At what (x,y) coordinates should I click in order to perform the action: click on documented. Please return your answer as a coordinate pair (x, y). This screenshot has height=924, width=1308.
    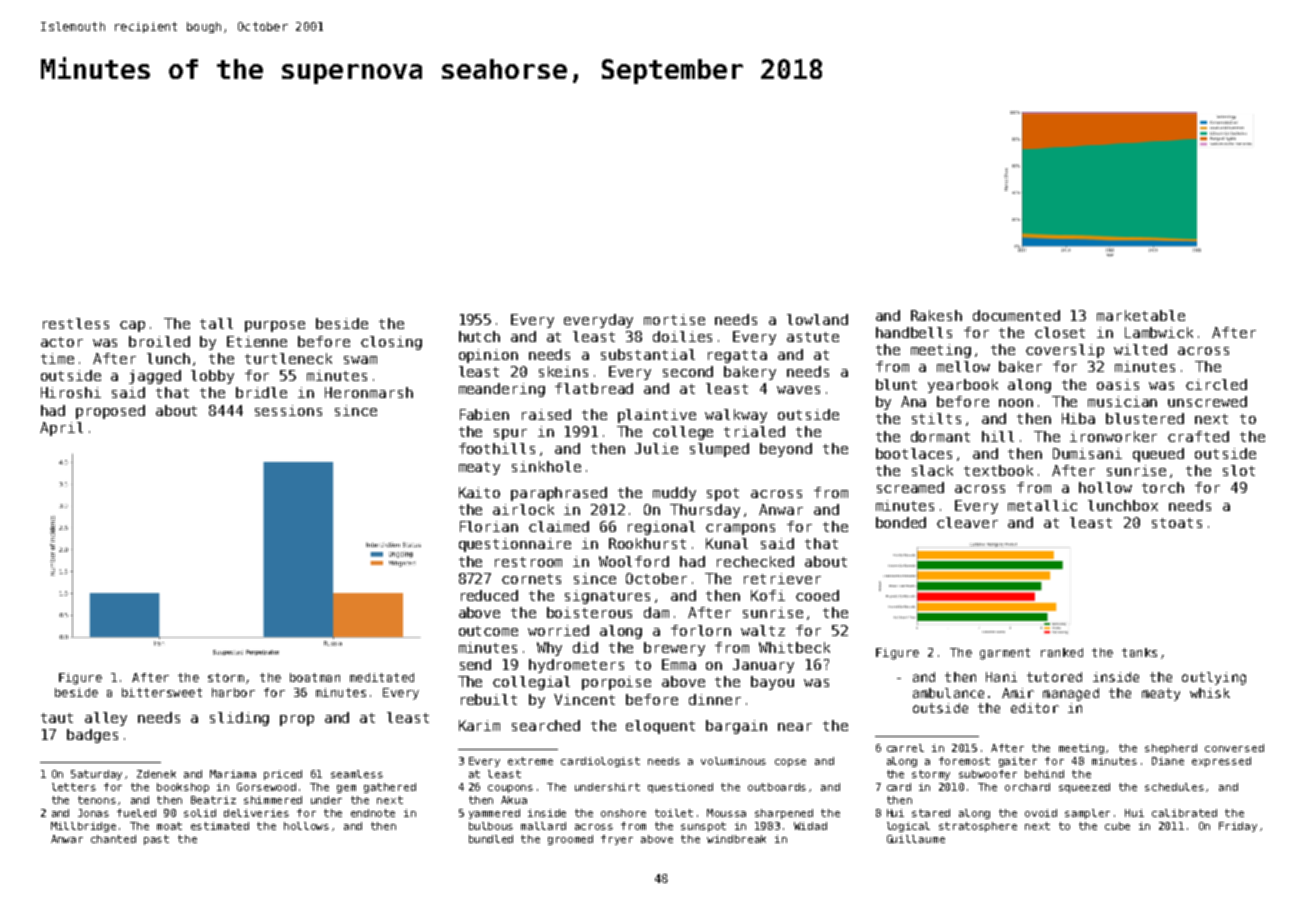
    Looking at the image, I should click on (1016, 315).
